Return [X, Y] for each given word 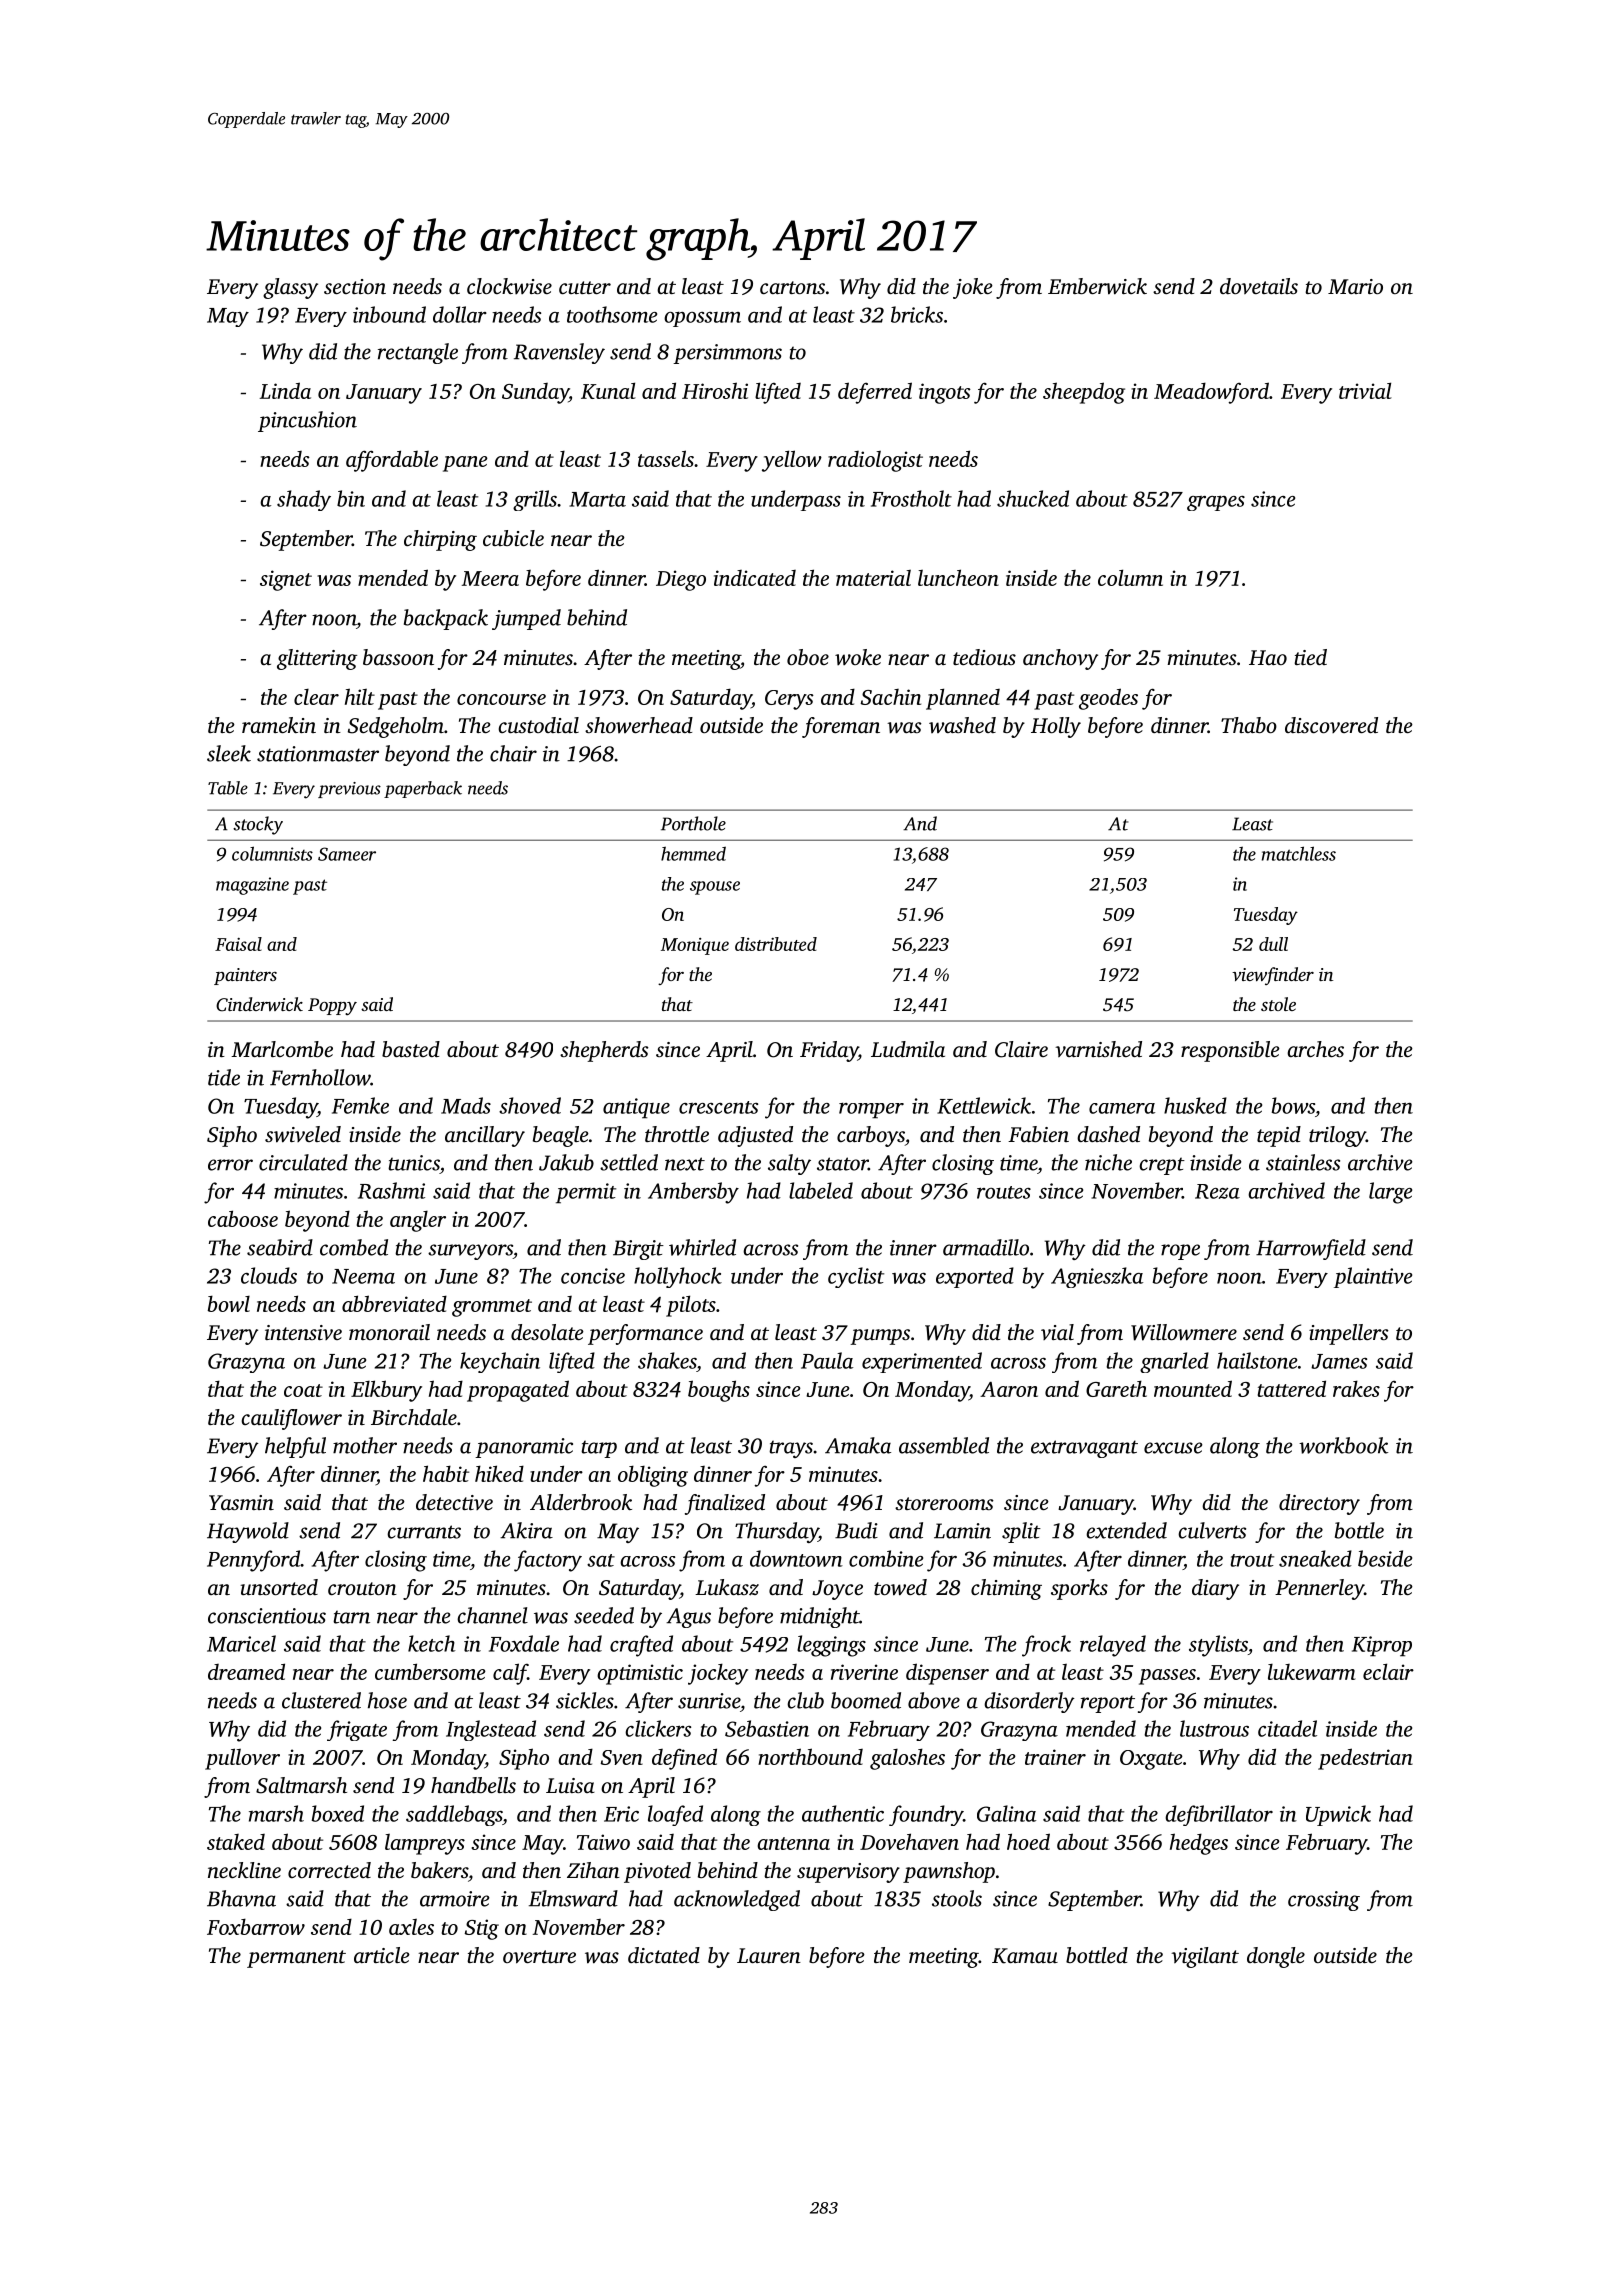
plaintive [1373, 1277]
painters [245, 976]
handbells [473, 1785]
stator [842, 1164]
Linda [285, 390]
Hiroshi [715, 390]
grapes [1216, 503]
